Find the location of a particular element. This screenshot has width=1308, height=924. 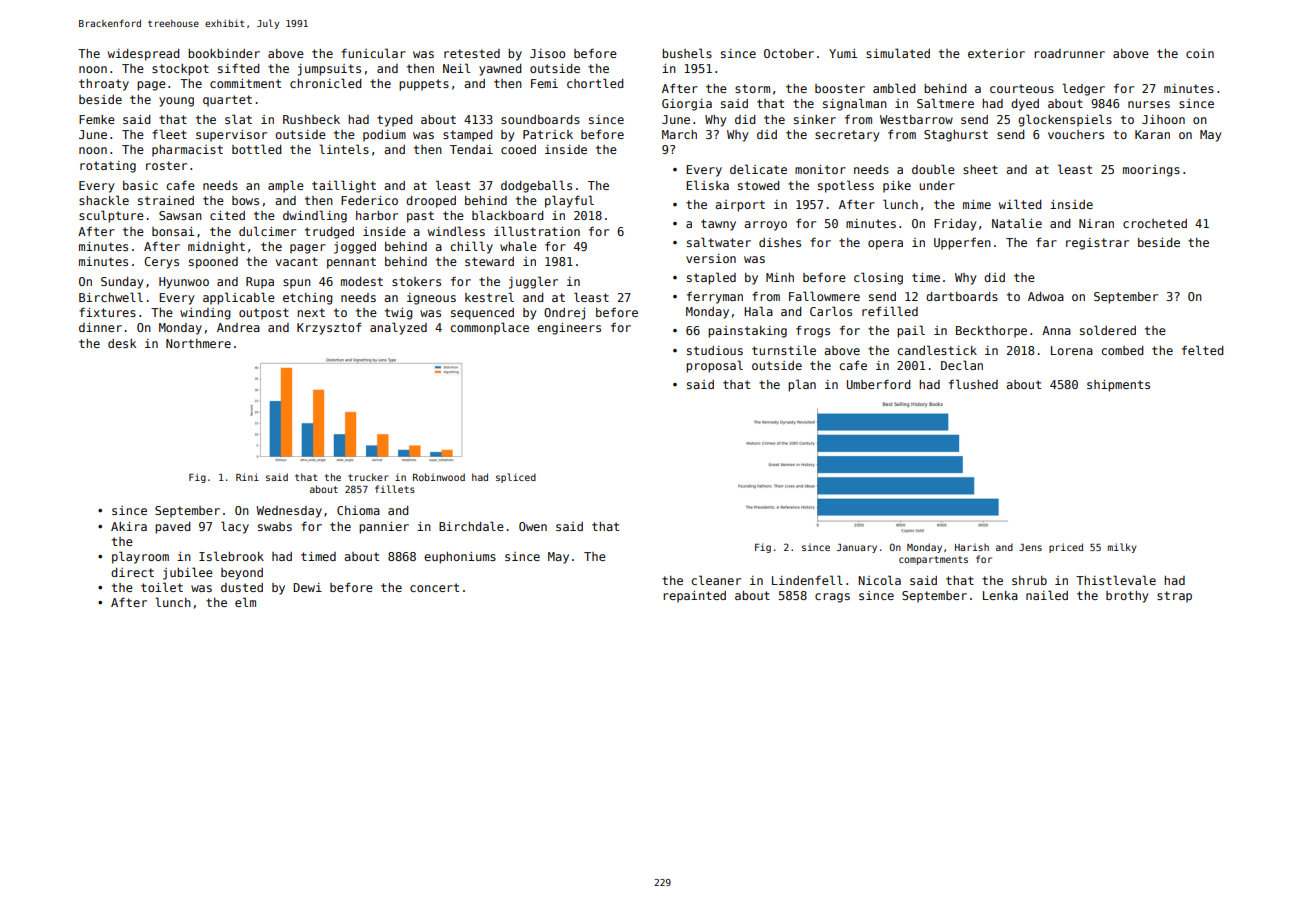

bows is located at coordinates (245, 200).
